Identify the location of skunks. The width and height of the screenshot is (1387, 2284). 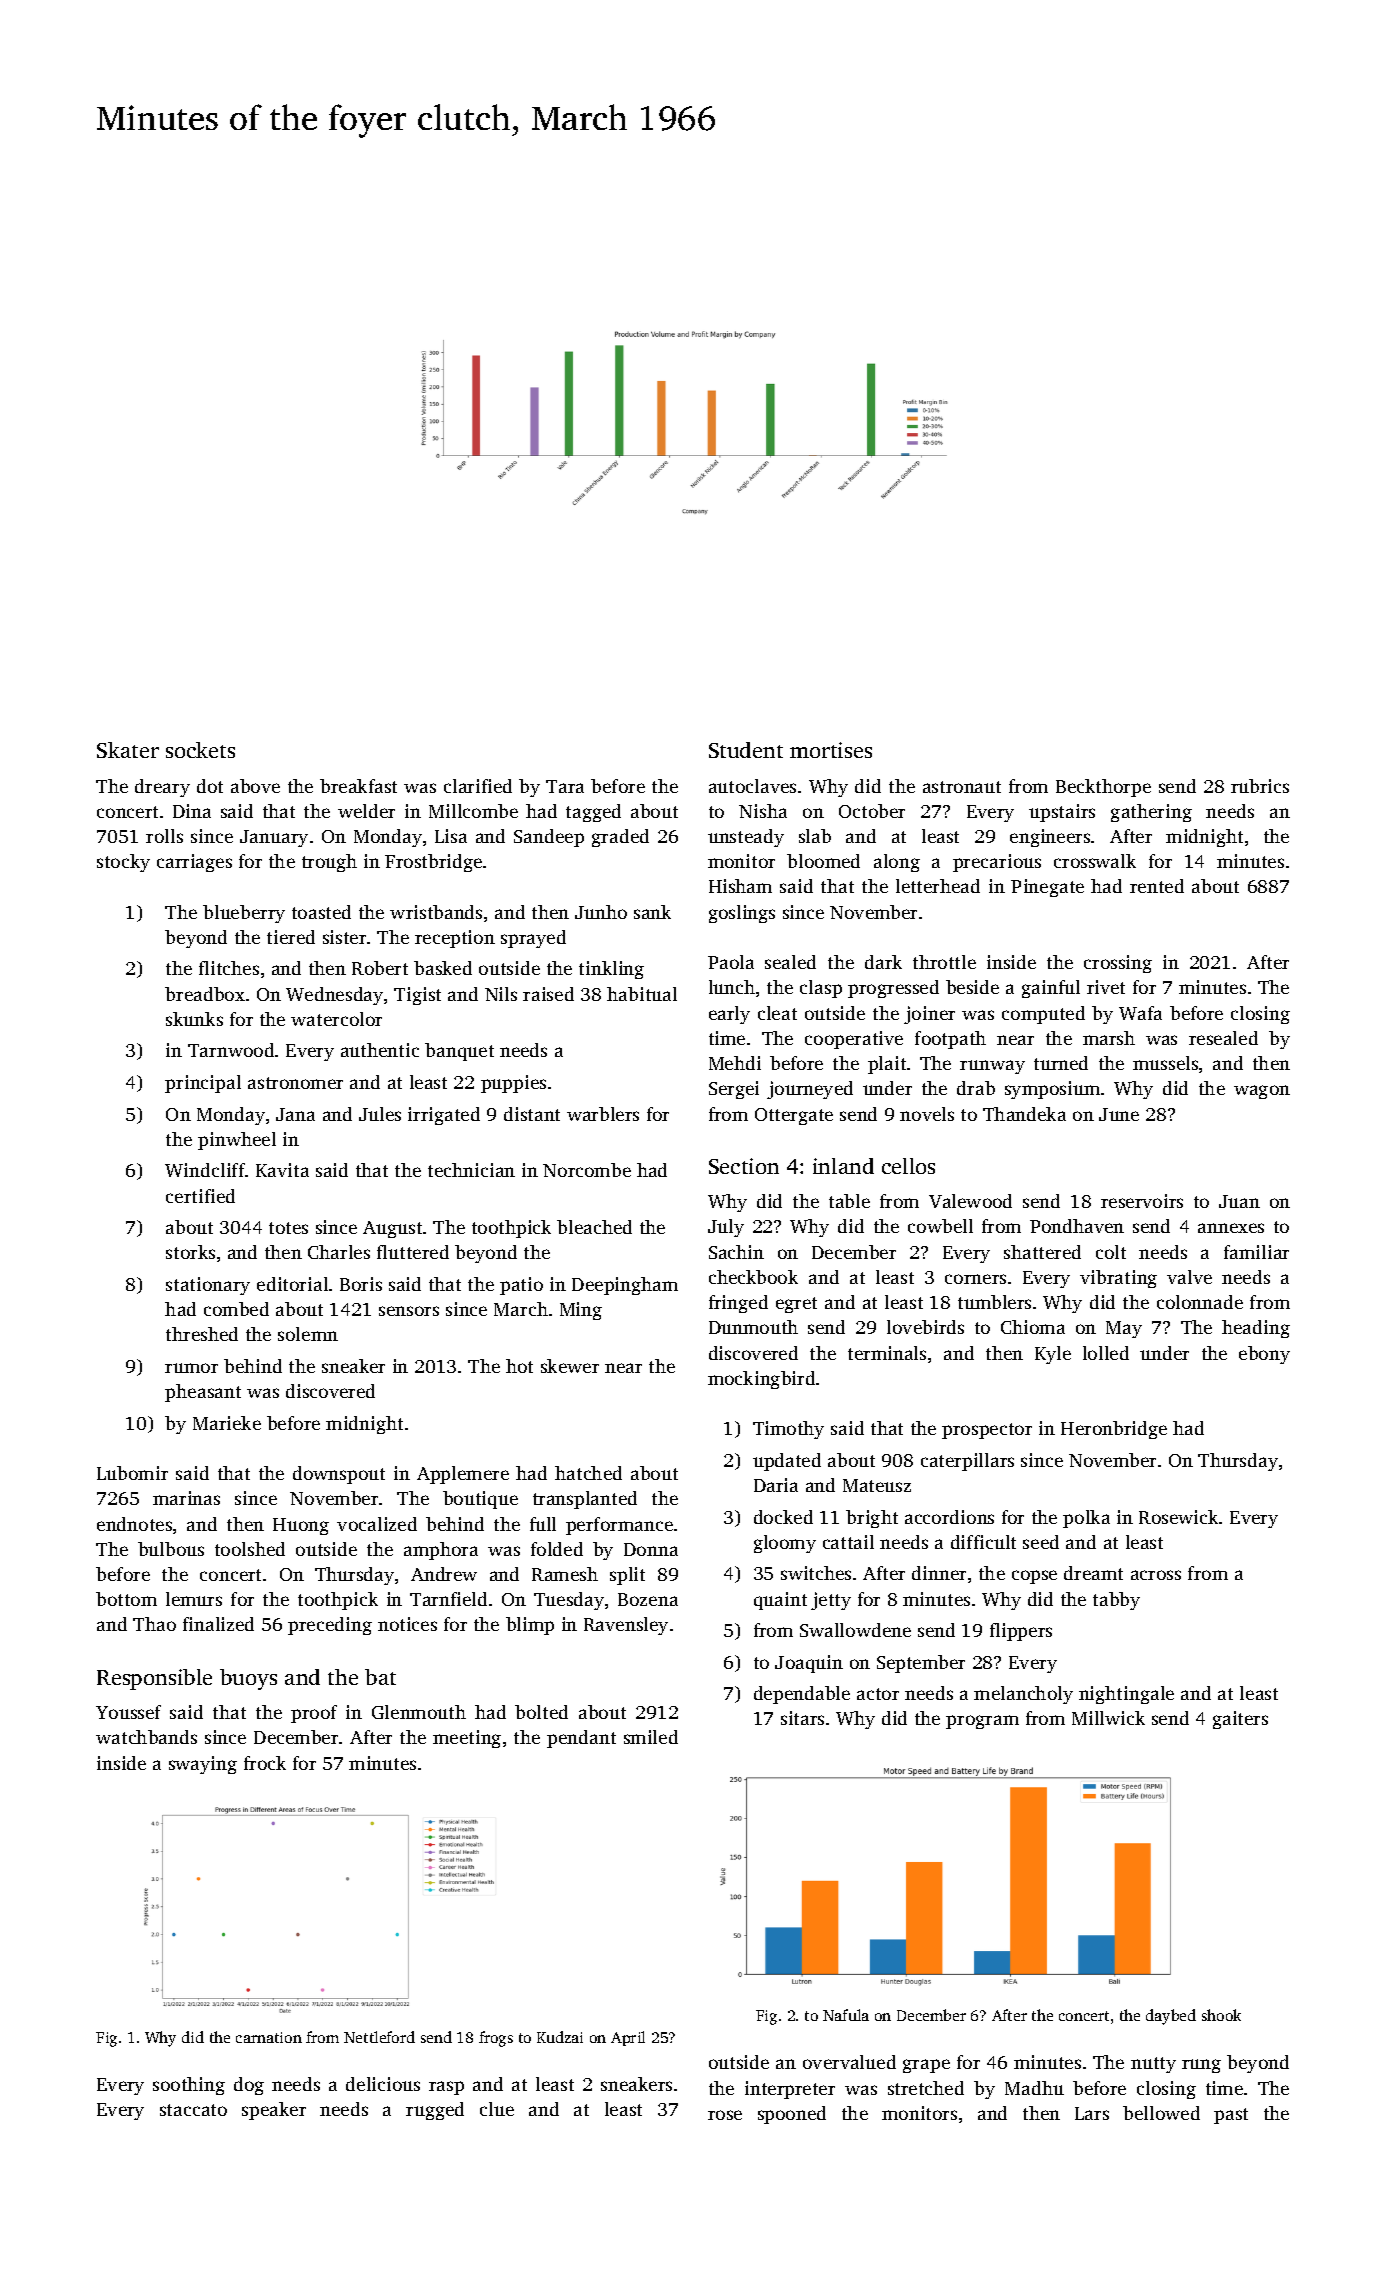
(194, 1019).
